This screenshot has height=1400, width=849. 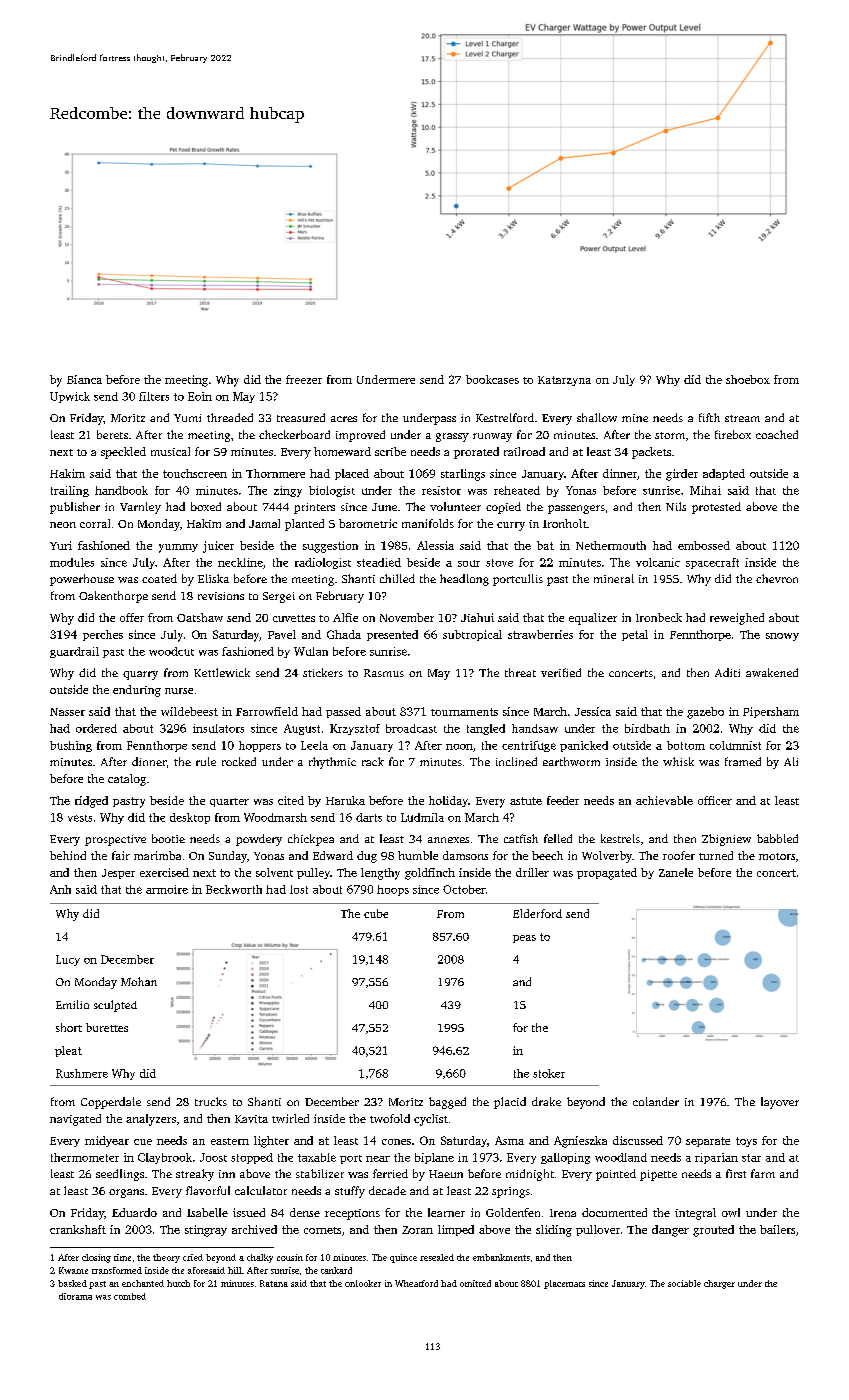 What do you see at coordinates (684, 1283) in the screenshot?
I see `sociable` at bounding box center [684, 1283].
